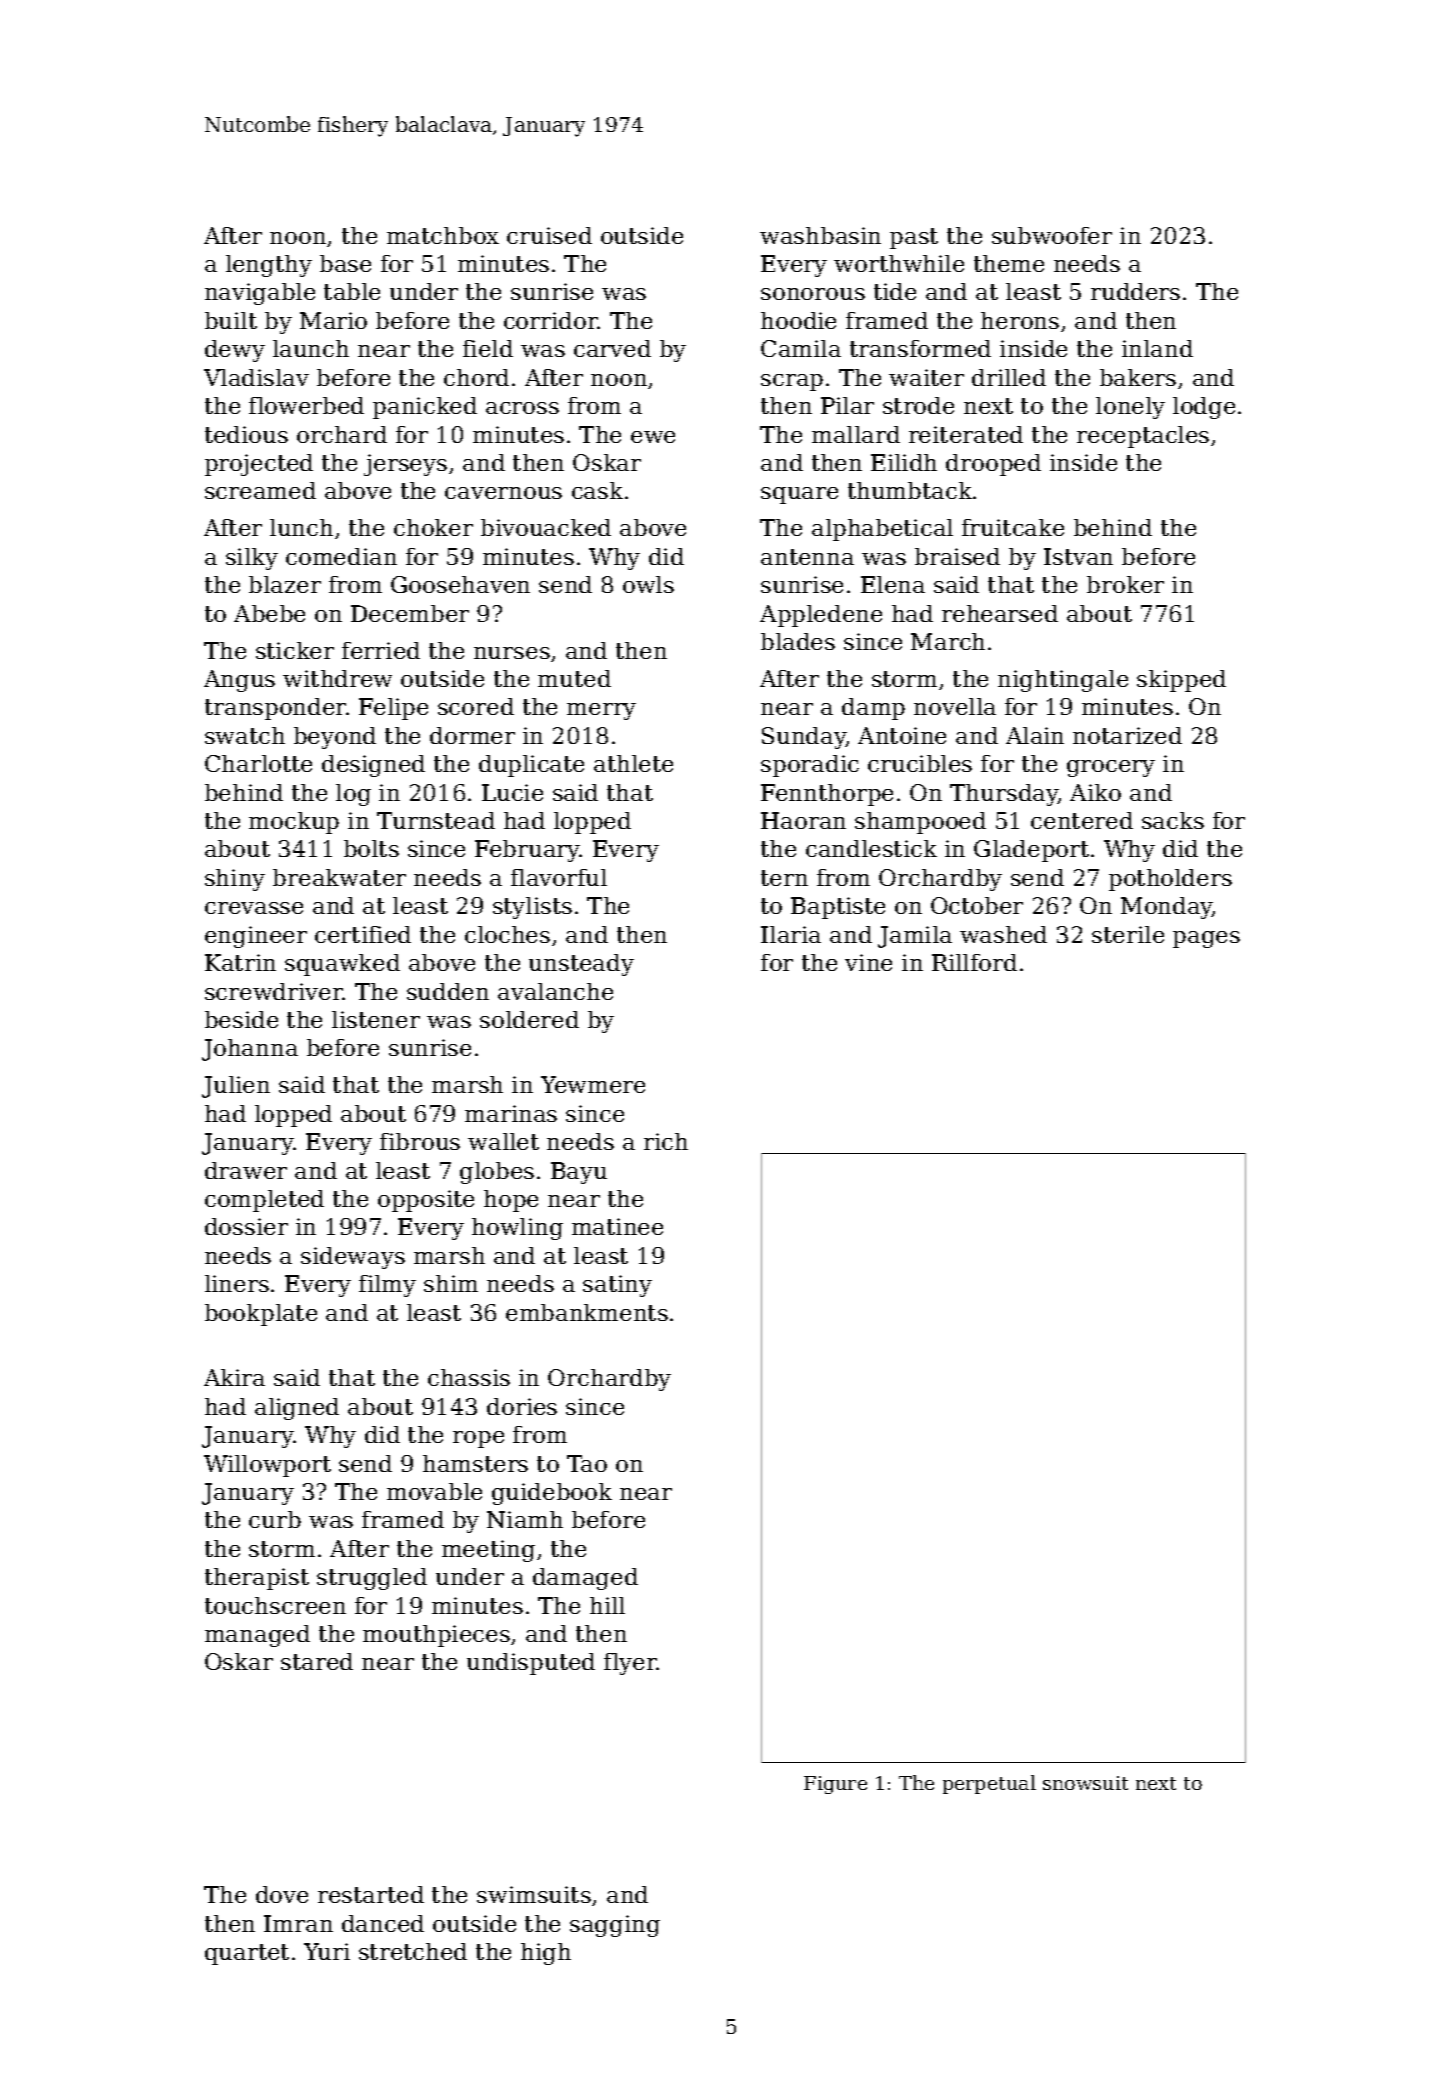 The width and height of the image is (1450, 2100). Describe the element at coordinates (549, 235) in the image. I see `cruised` at that location.
